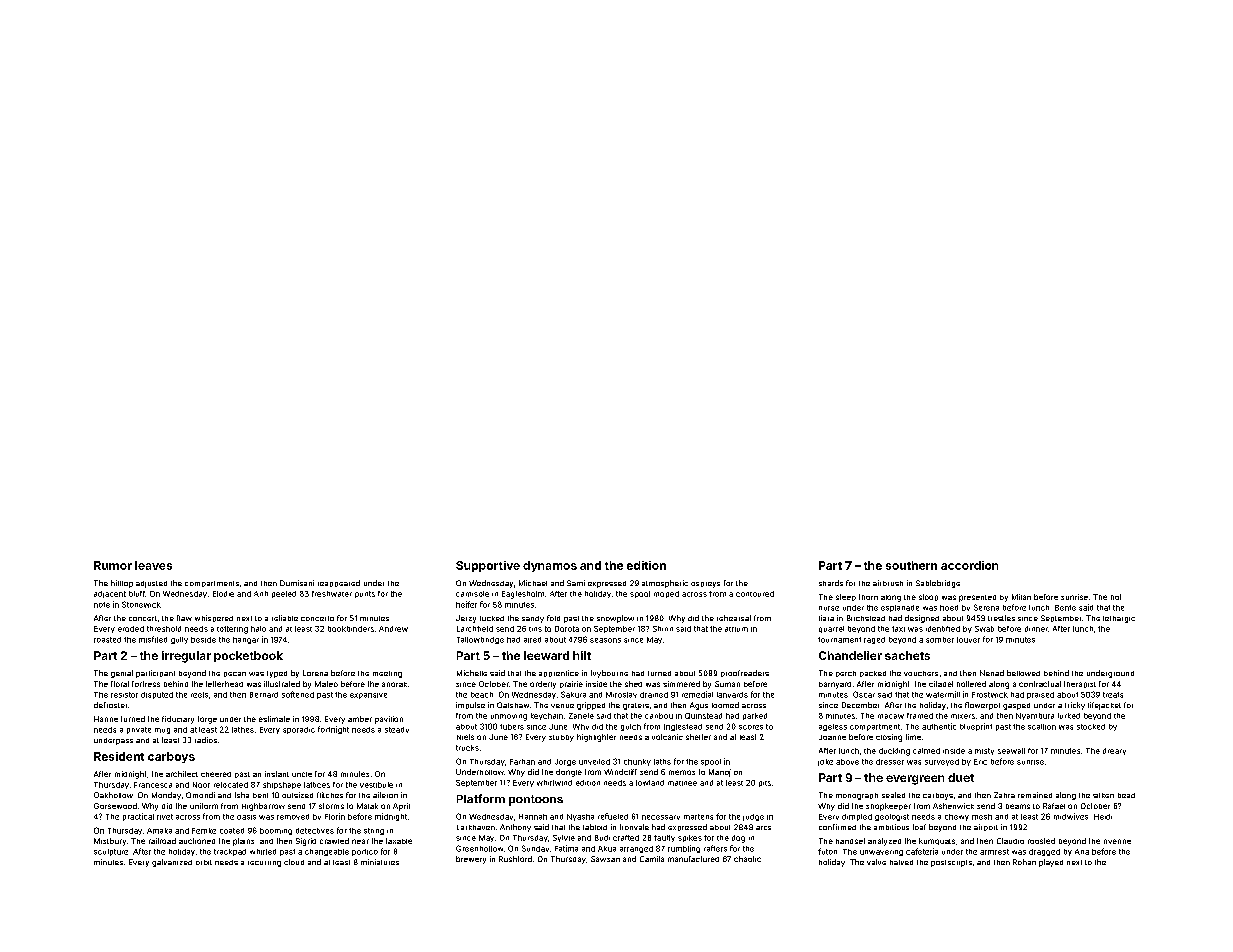  What do you see at coordinates (911, 565) in the screenshot?
I see `southern` at bounding box center [911, 565].
